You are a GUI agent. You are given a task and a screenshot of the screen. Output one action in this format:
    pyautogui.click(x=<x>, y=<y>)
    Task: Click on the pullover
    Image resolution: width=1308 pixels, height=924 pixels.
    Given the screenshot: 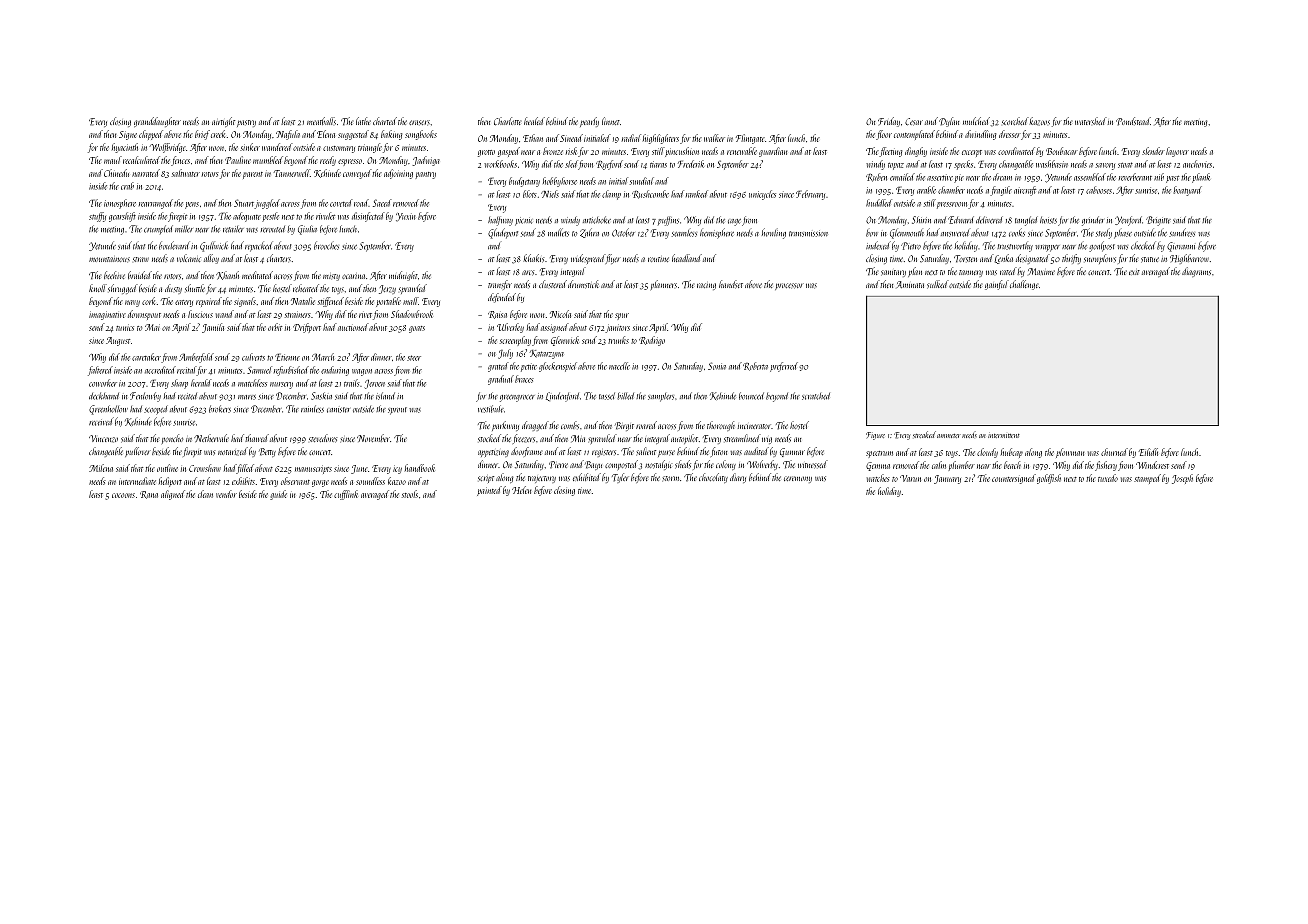 What is the action you would take?
    pyautogui.click(x=138, y=452)
